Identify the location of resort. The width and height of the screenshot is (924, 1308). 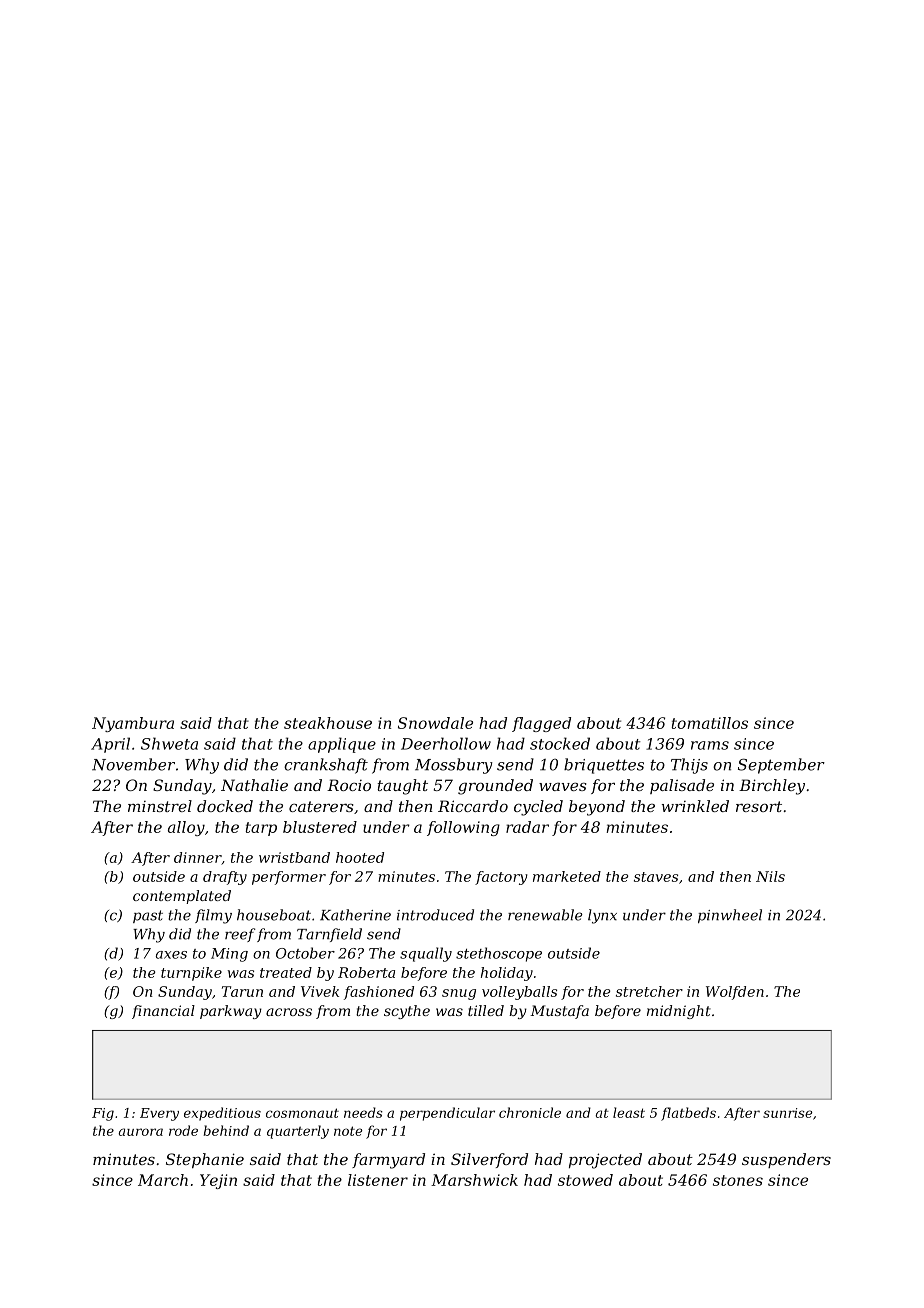
(759, 806).
